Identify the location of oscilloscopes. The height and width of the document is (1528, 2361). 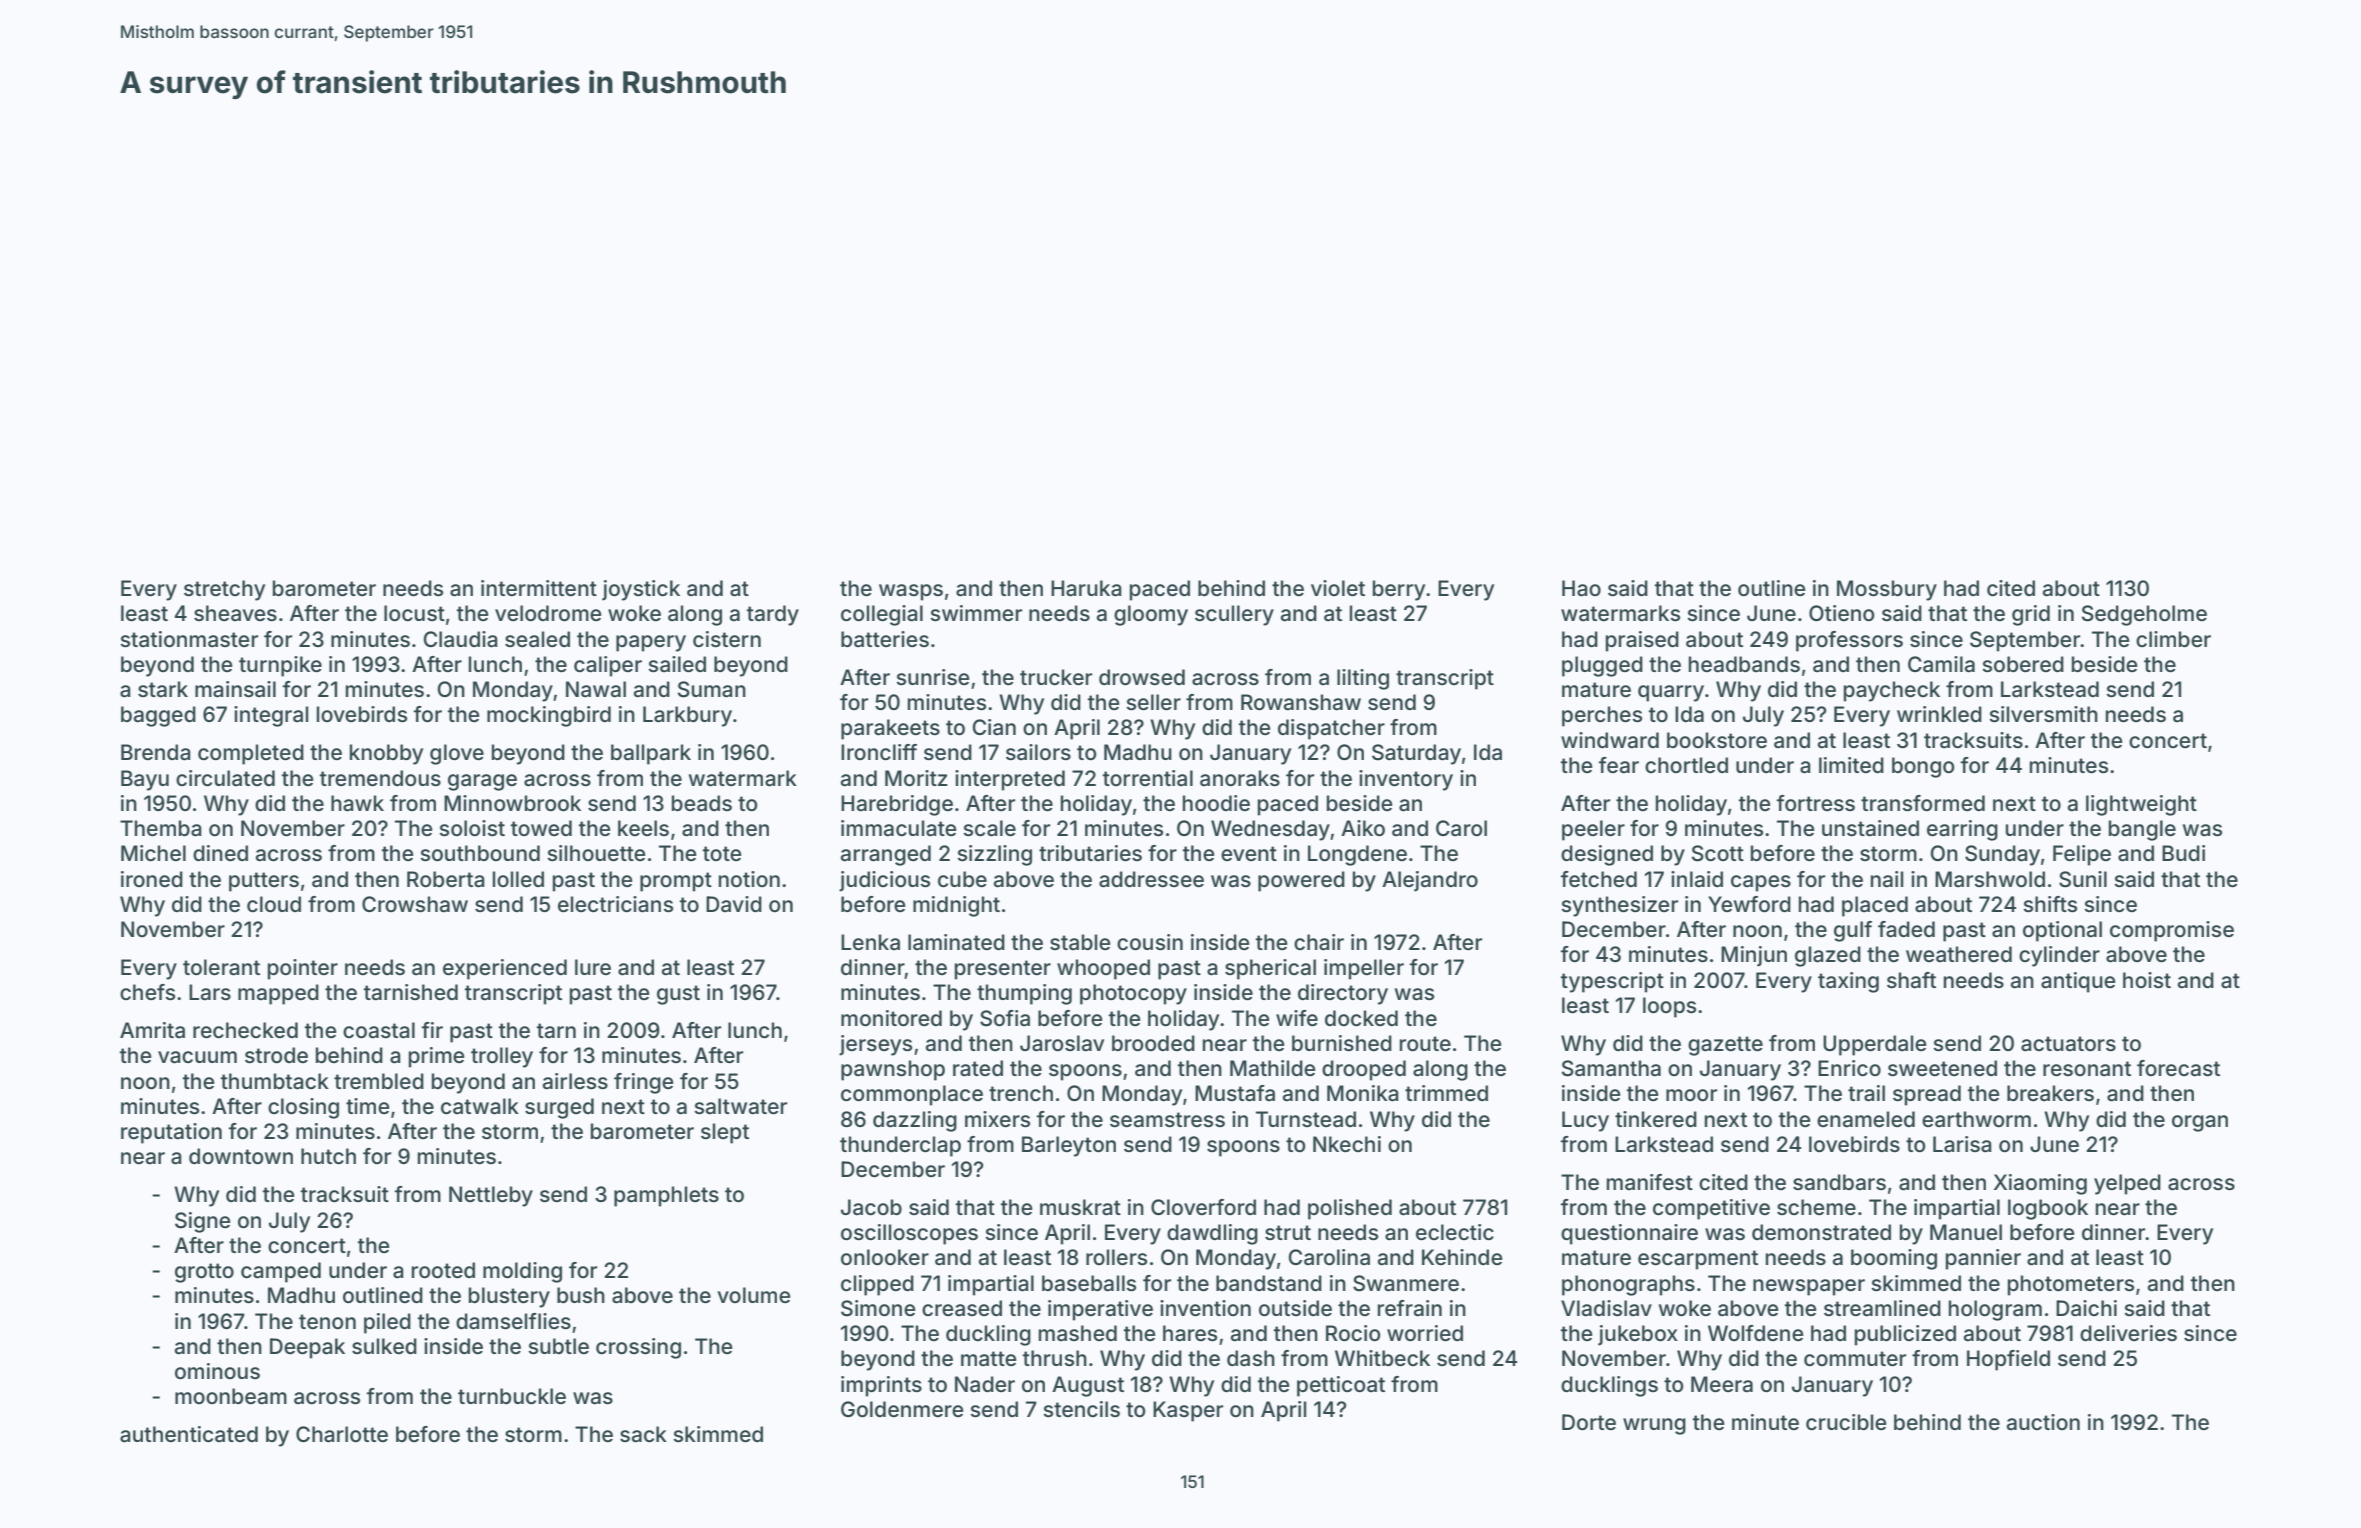
(909, 1234).
